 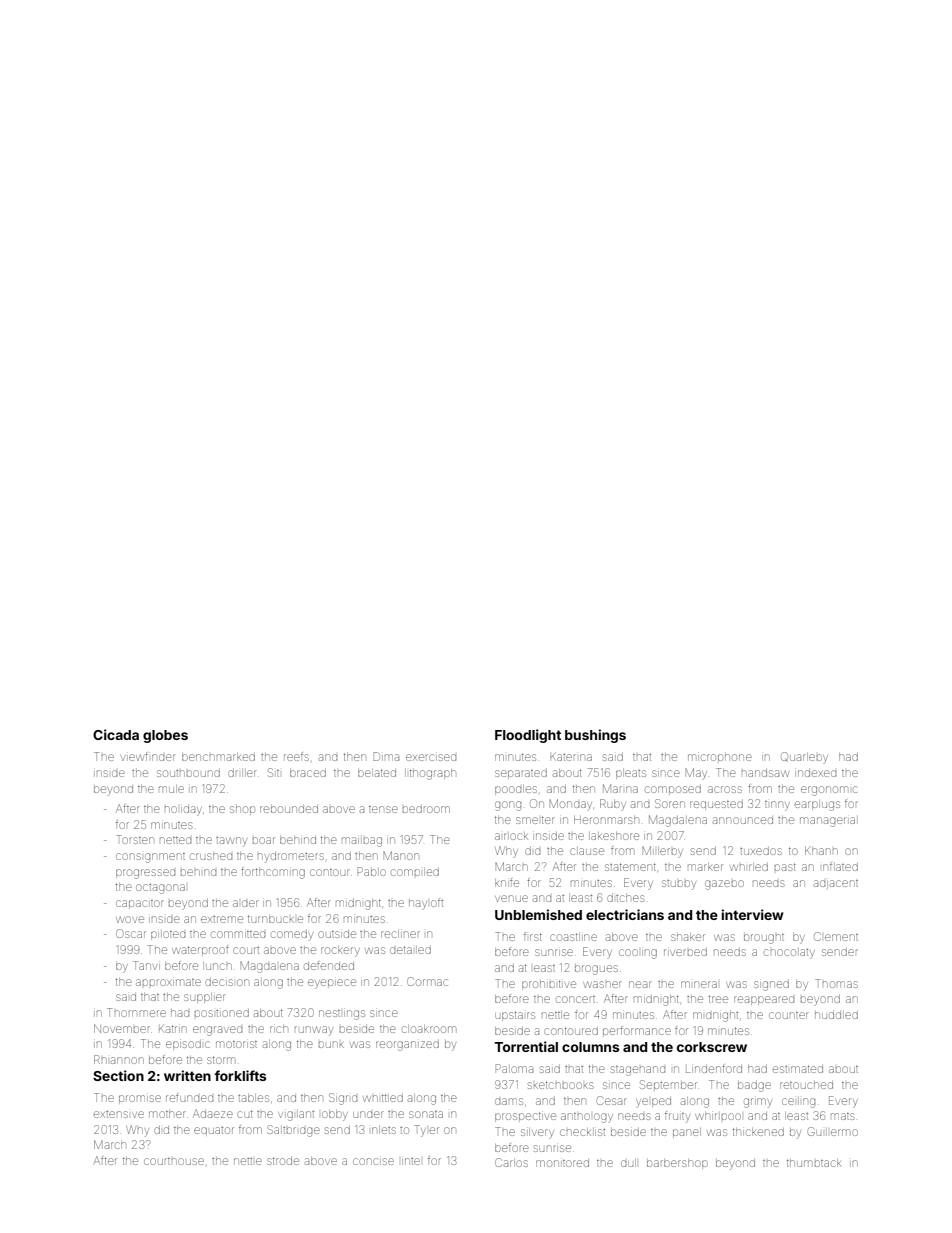 I want to click on whirled, so click(x=749, y=867).
